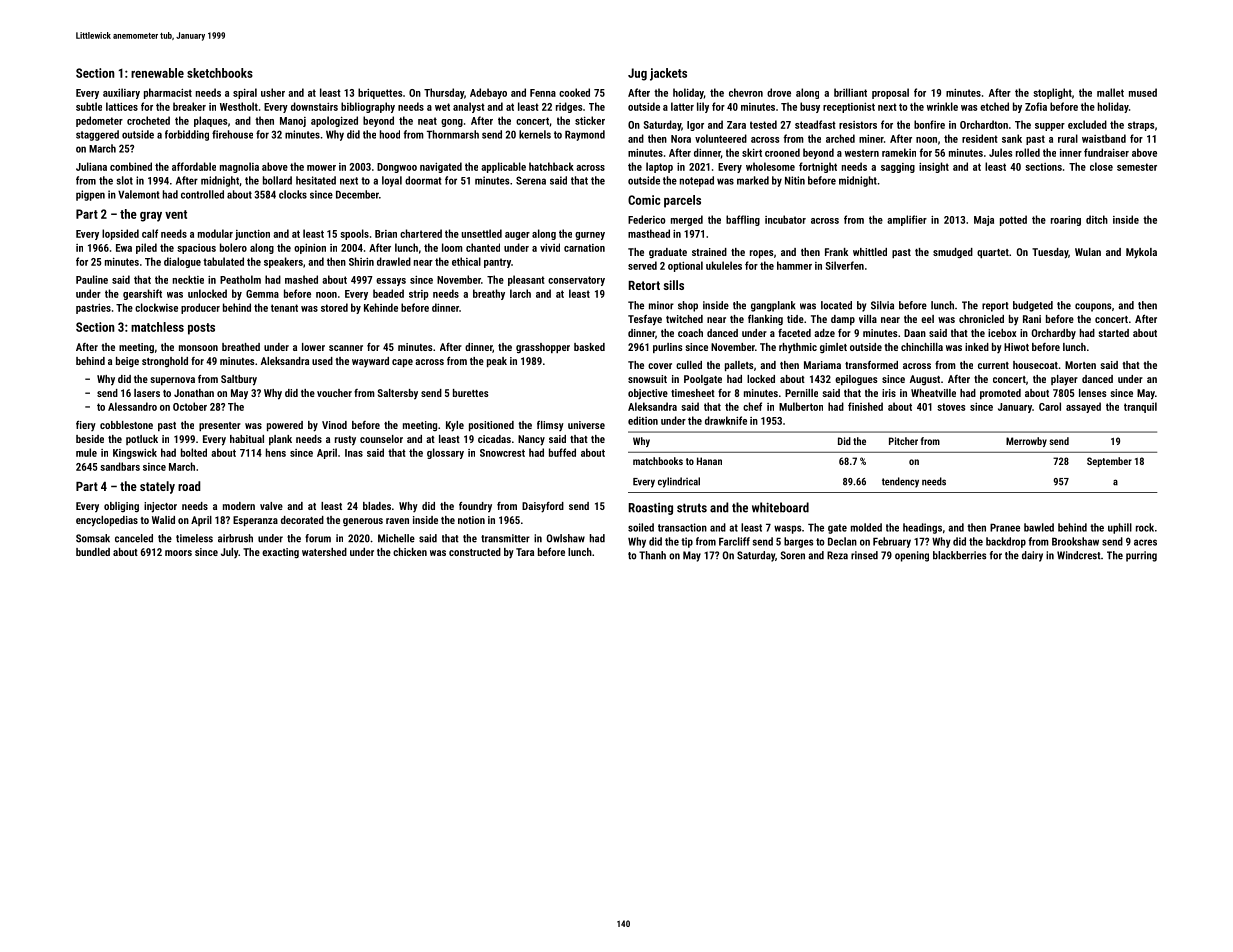  What do you see at coordinates (743, 220) in the screenshot?
I see `baffling` at bounding box center [743, 220].
